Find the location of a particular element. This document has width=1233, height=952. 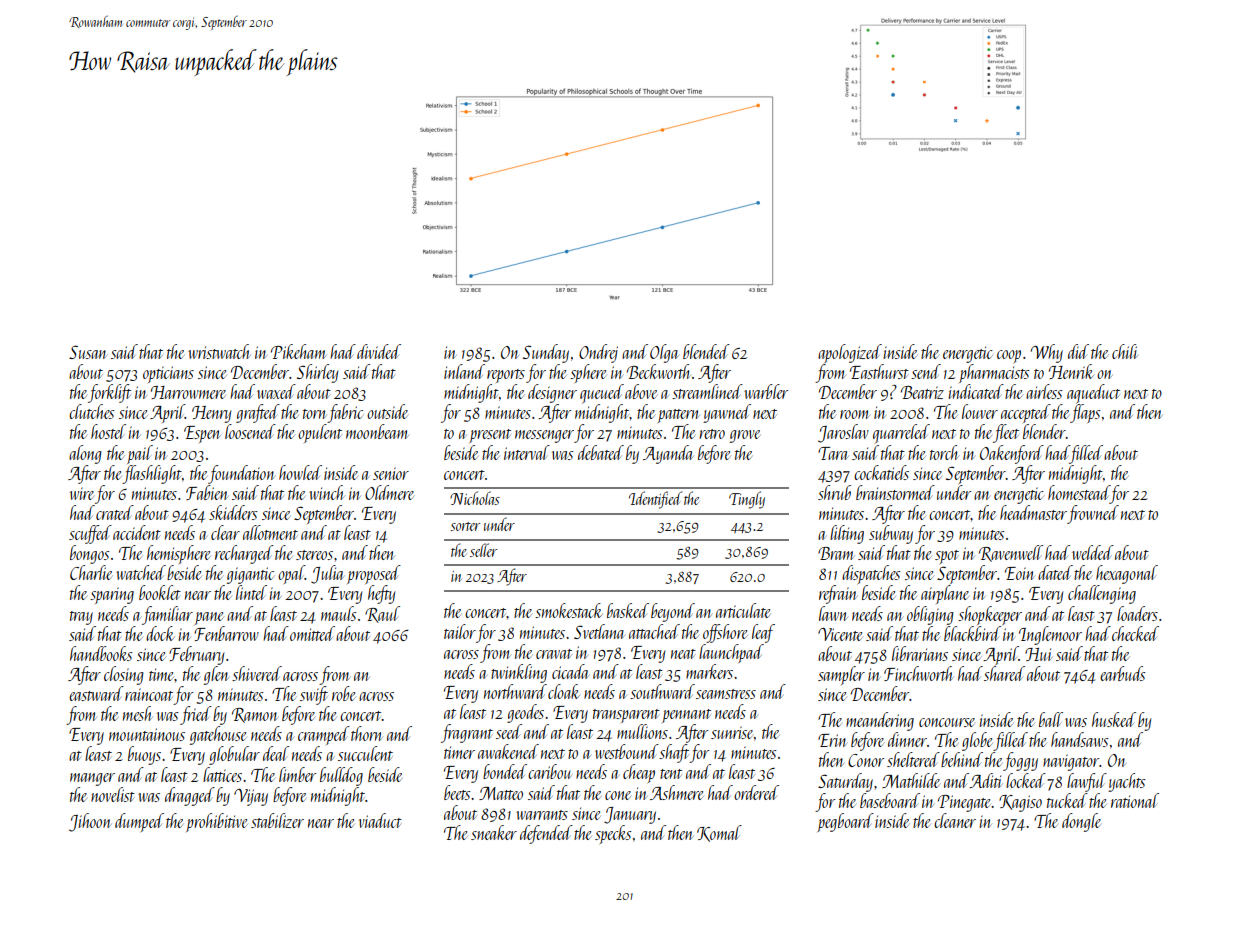

hexagonal is located at coordinates (1127, 574).
